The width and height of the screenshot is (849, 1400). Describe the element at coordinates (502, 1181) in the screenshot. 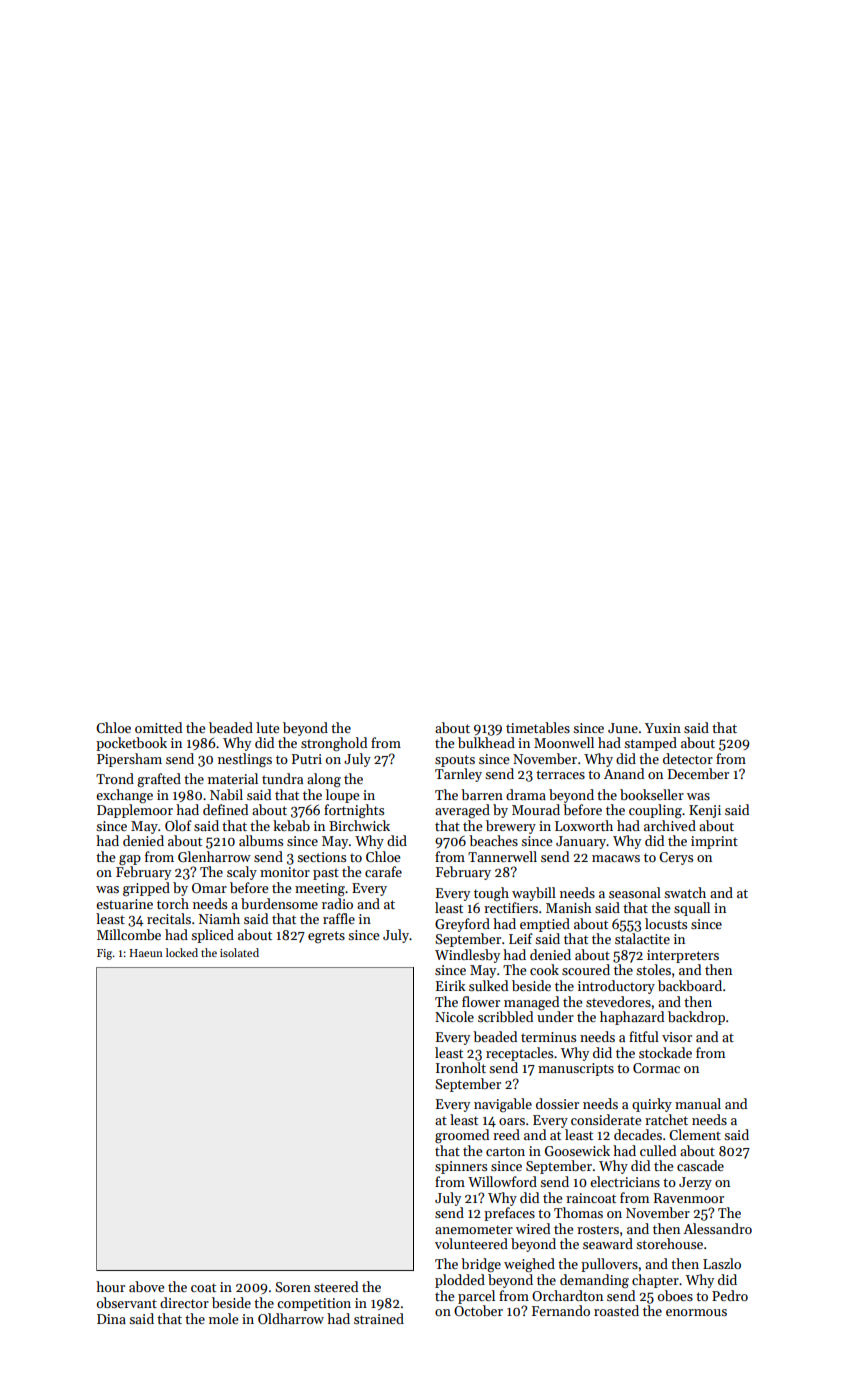

I see `Willowford` at that location.
